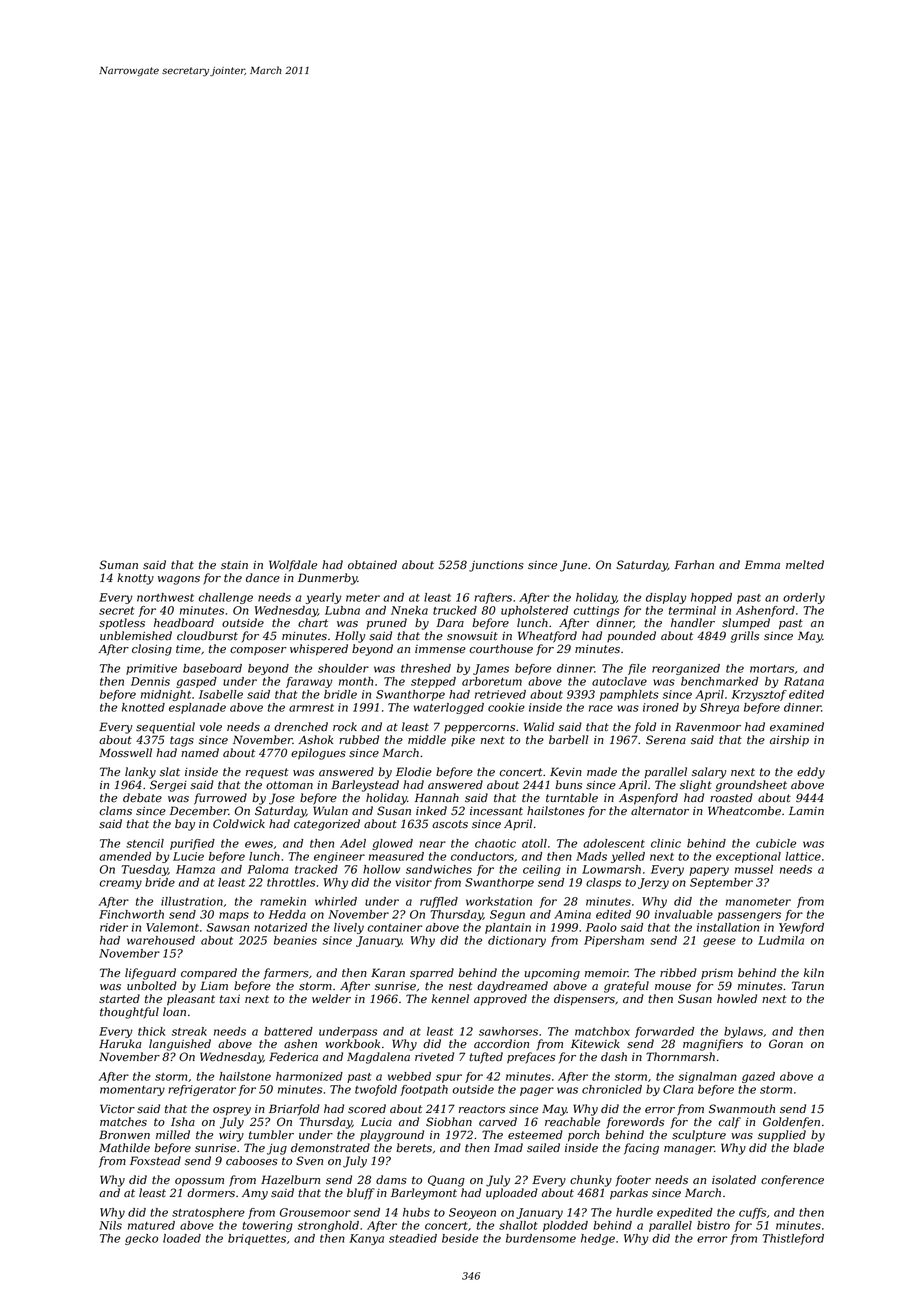  Describe the element at coordinates (573, 566) in the page. I see `June` at that location.
